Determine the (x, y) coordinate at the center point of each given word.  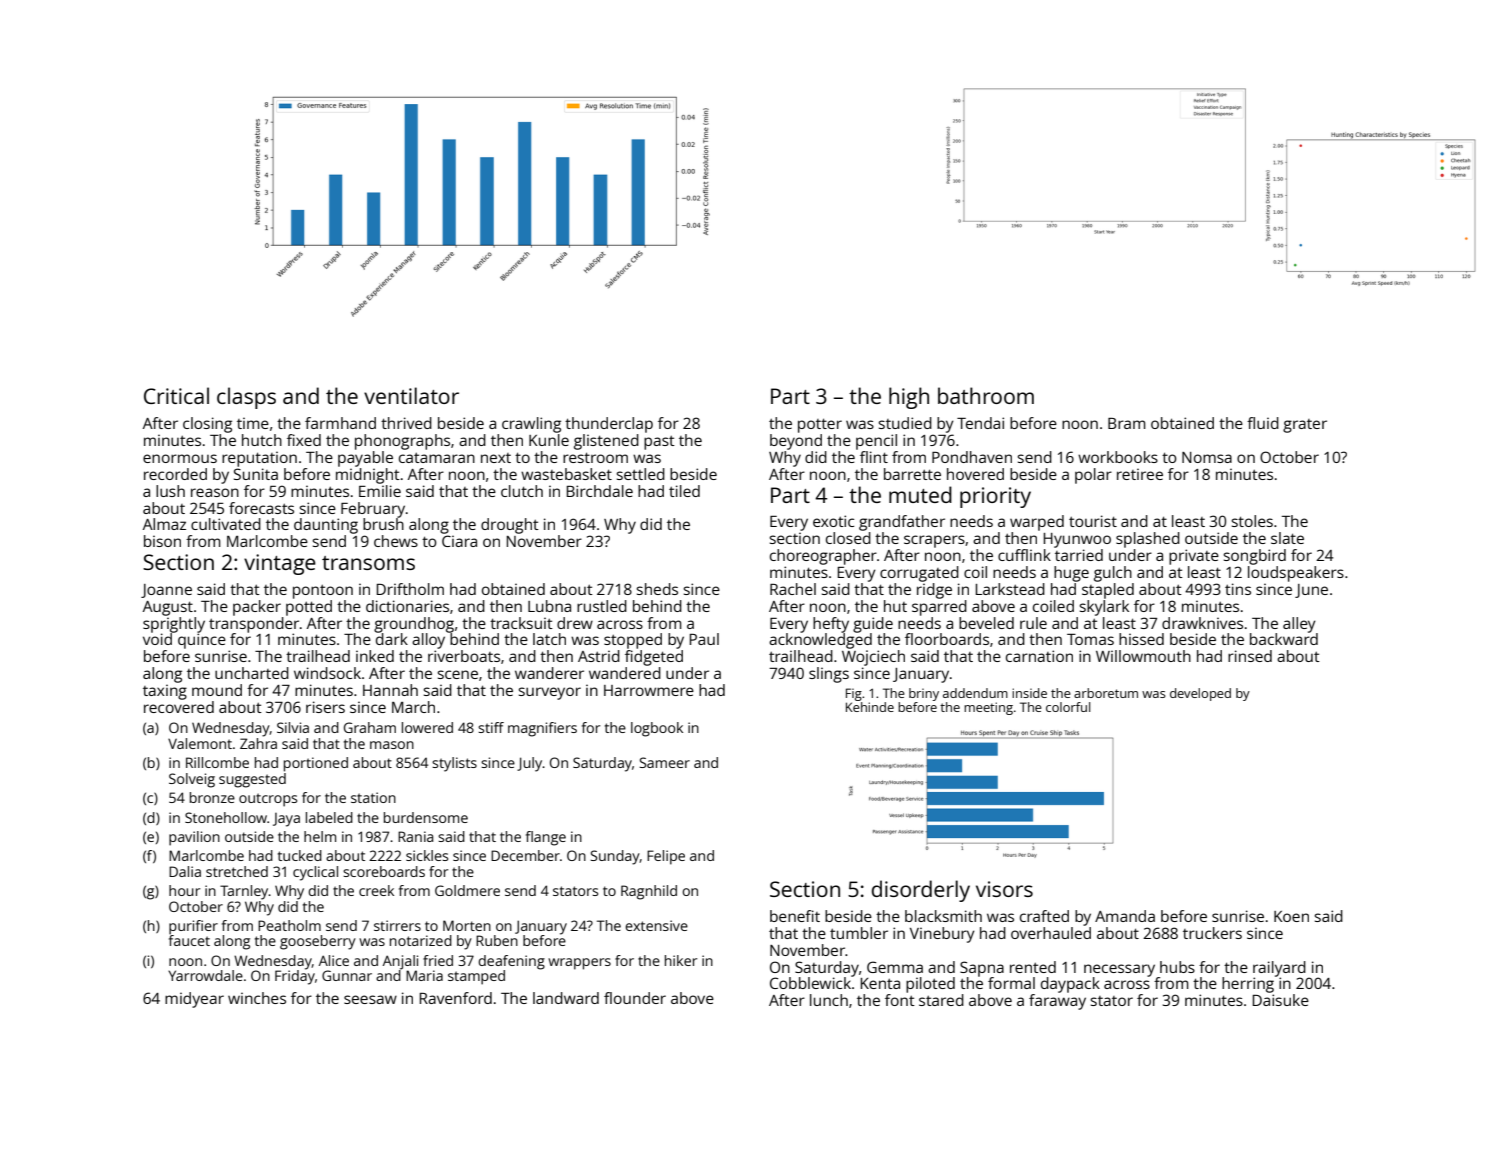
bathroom (986, 395)
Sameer (664, 762)
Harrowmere (649, 690)
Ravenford (455, 998)
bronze (212, 797)
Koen (1291, 916)
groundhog (414, 625)
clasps (246, 398)
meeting (988, 708)
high (909, 398)
